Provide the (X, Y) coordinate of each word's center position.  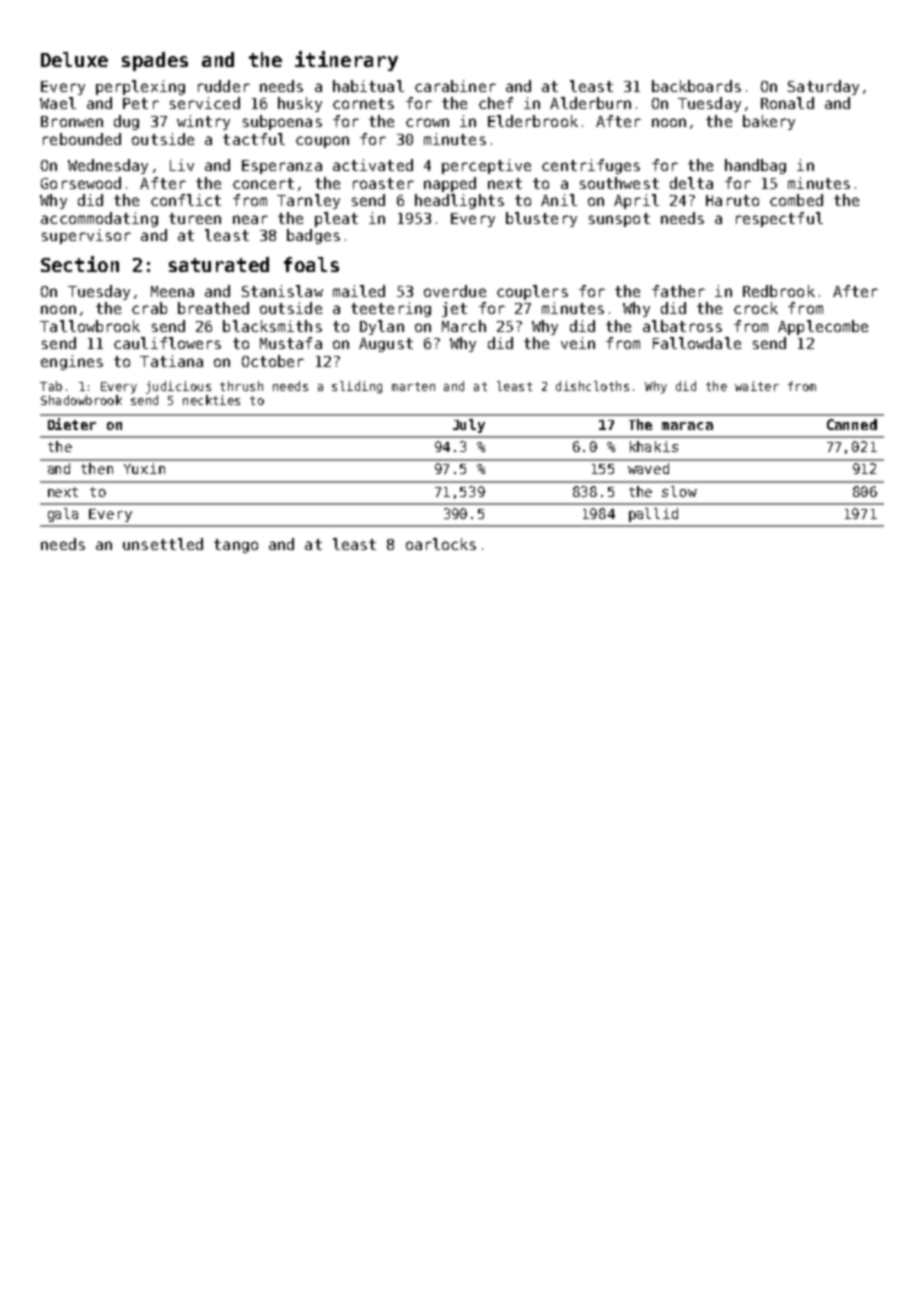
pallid (653, 515)
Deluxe (74, 59)
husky (300, 104)
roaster (383, 183)
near (250, 219)
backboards (696, 86)
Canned (852, 424)
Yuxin (144, 468)
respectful (779, 219)
